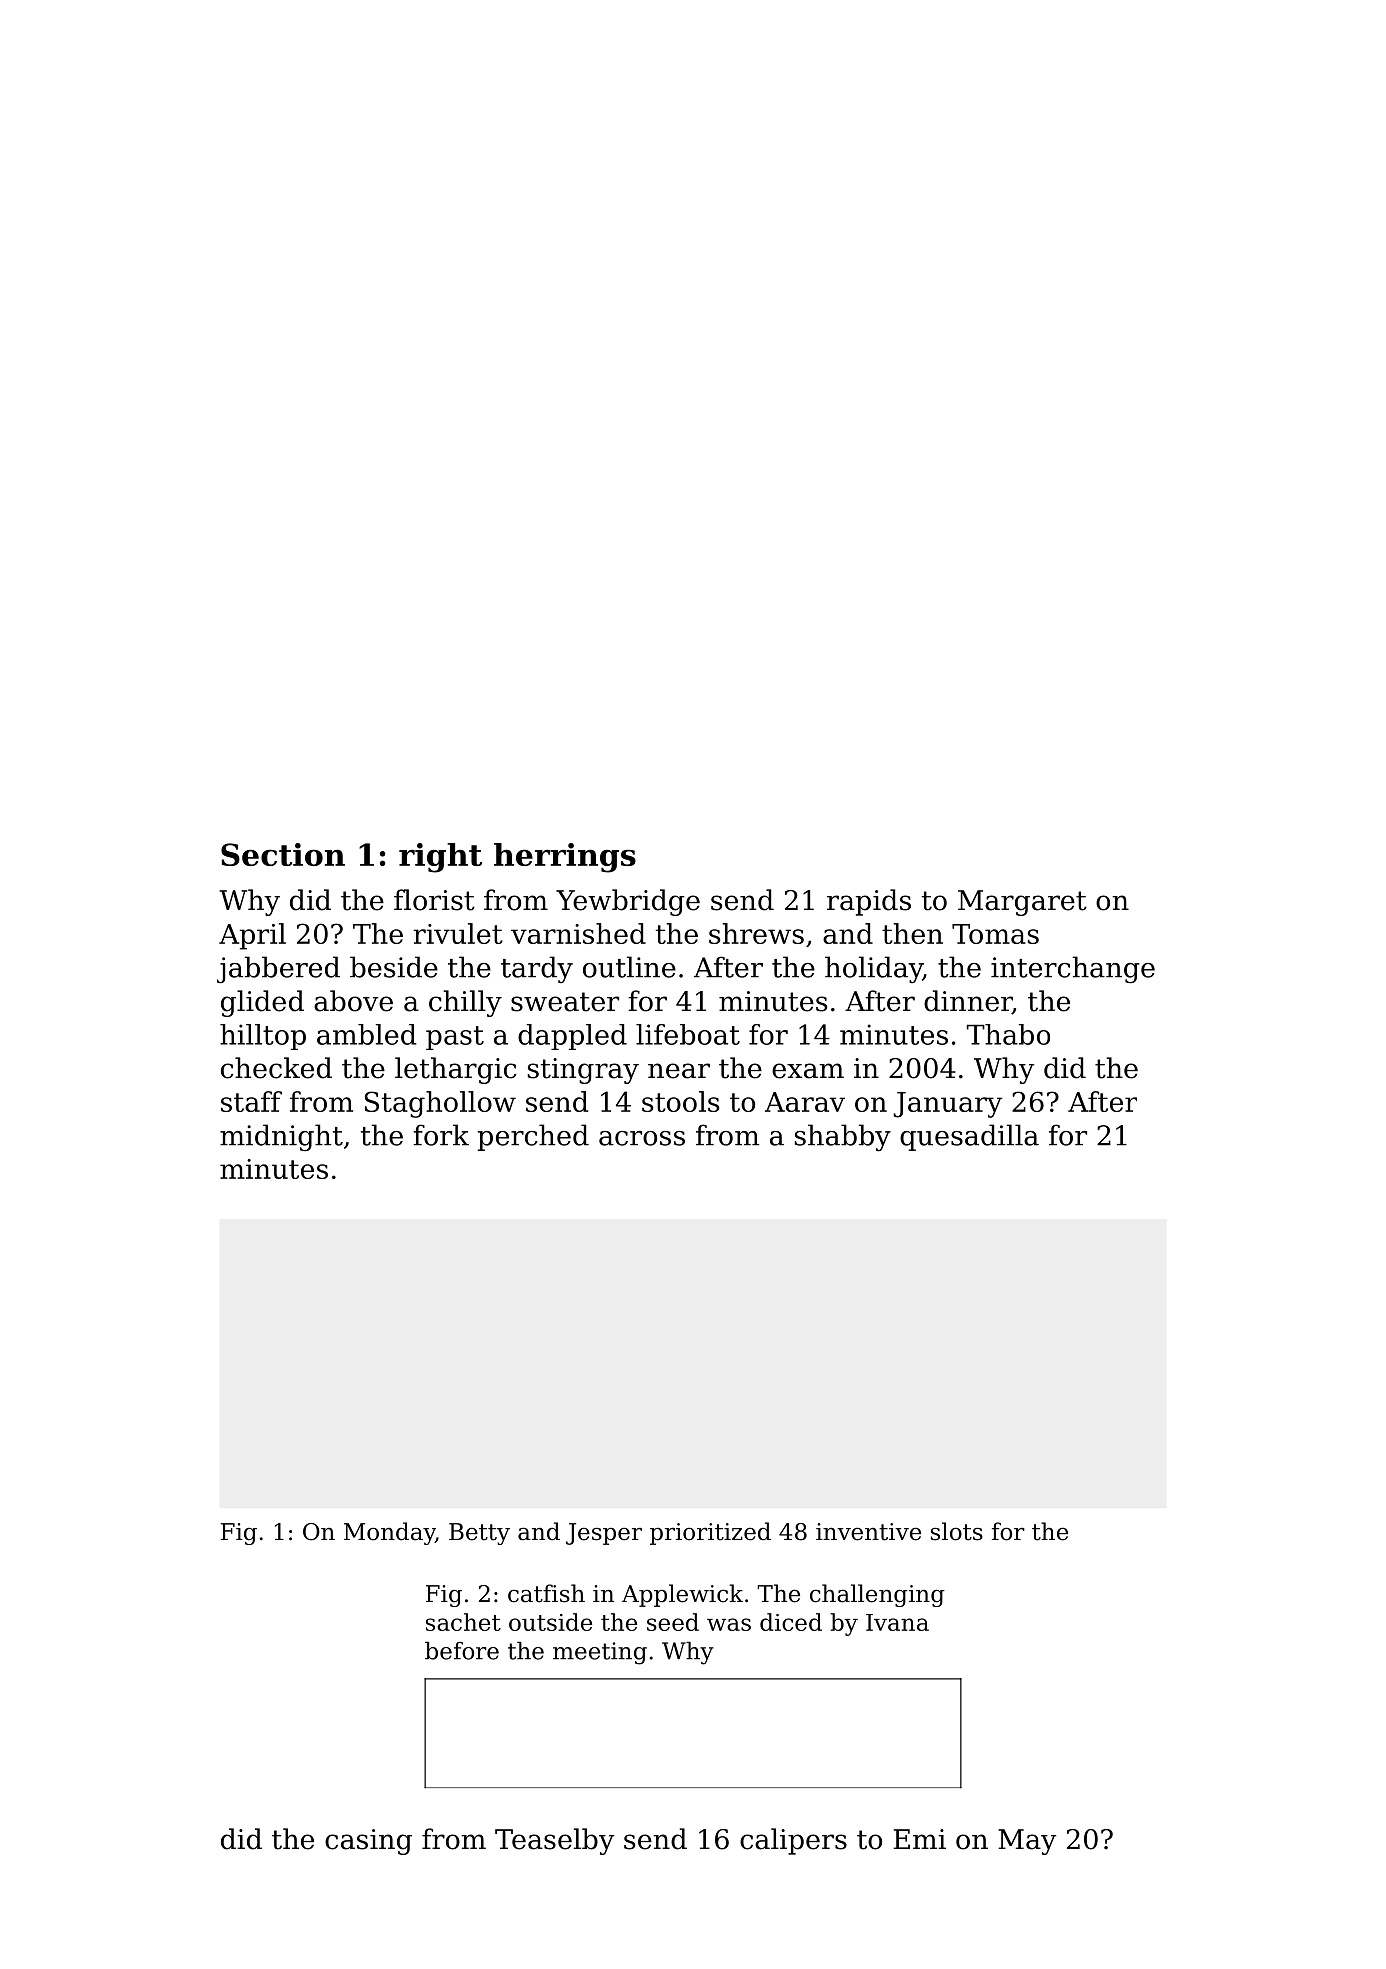 Image resolution: width=1386 pixels, height=1969 pixels. I want to click on Section, so click(283, 854).
